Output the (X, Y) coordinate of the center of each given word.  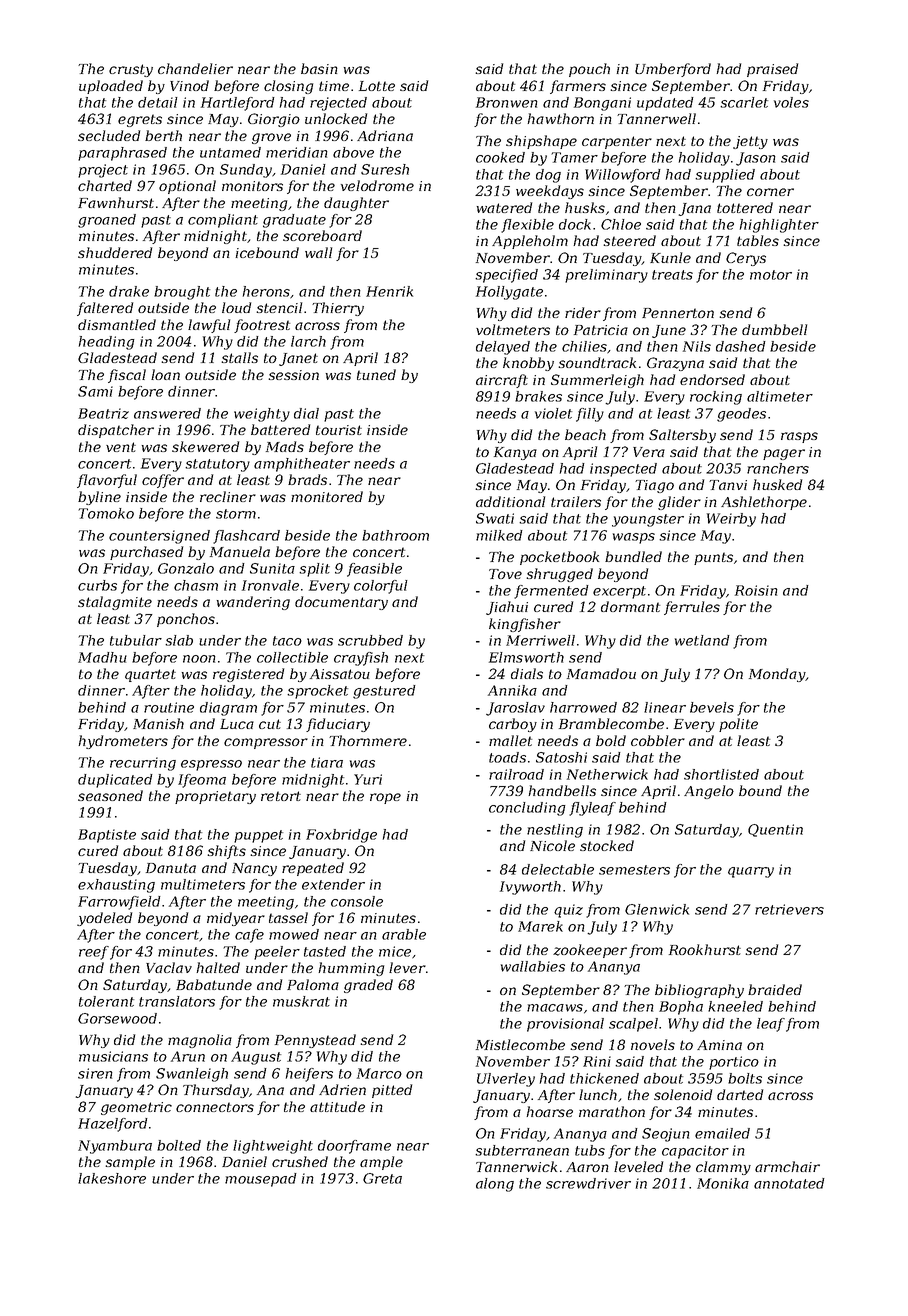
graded (368, 986)
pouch (589, 70)
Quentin (775, 830)
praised (772, 70)
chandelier (195, 68)
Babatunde (214, 984)
